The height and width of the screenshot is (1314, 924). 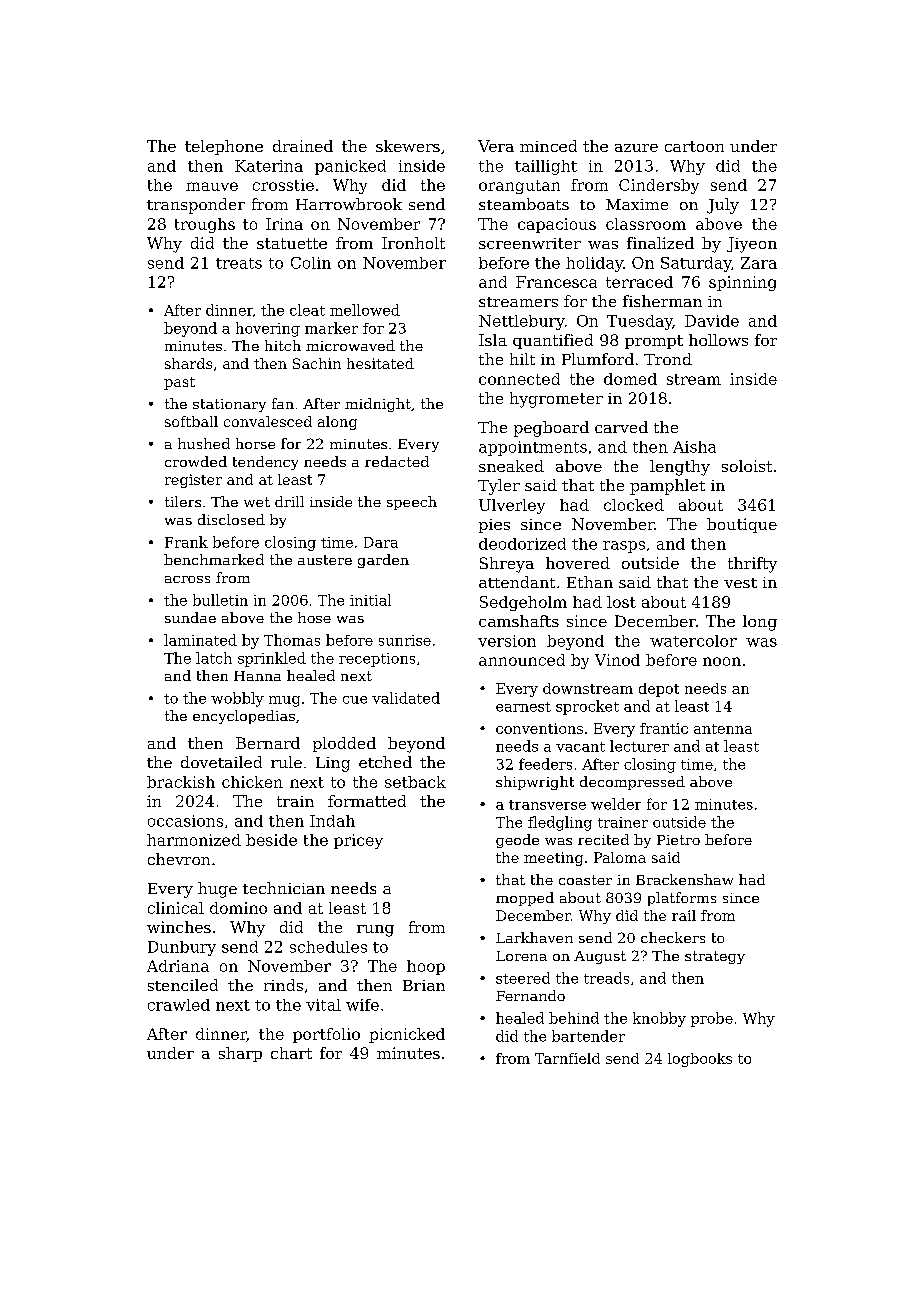 I want to click on version, so click(x=507, y=641).
